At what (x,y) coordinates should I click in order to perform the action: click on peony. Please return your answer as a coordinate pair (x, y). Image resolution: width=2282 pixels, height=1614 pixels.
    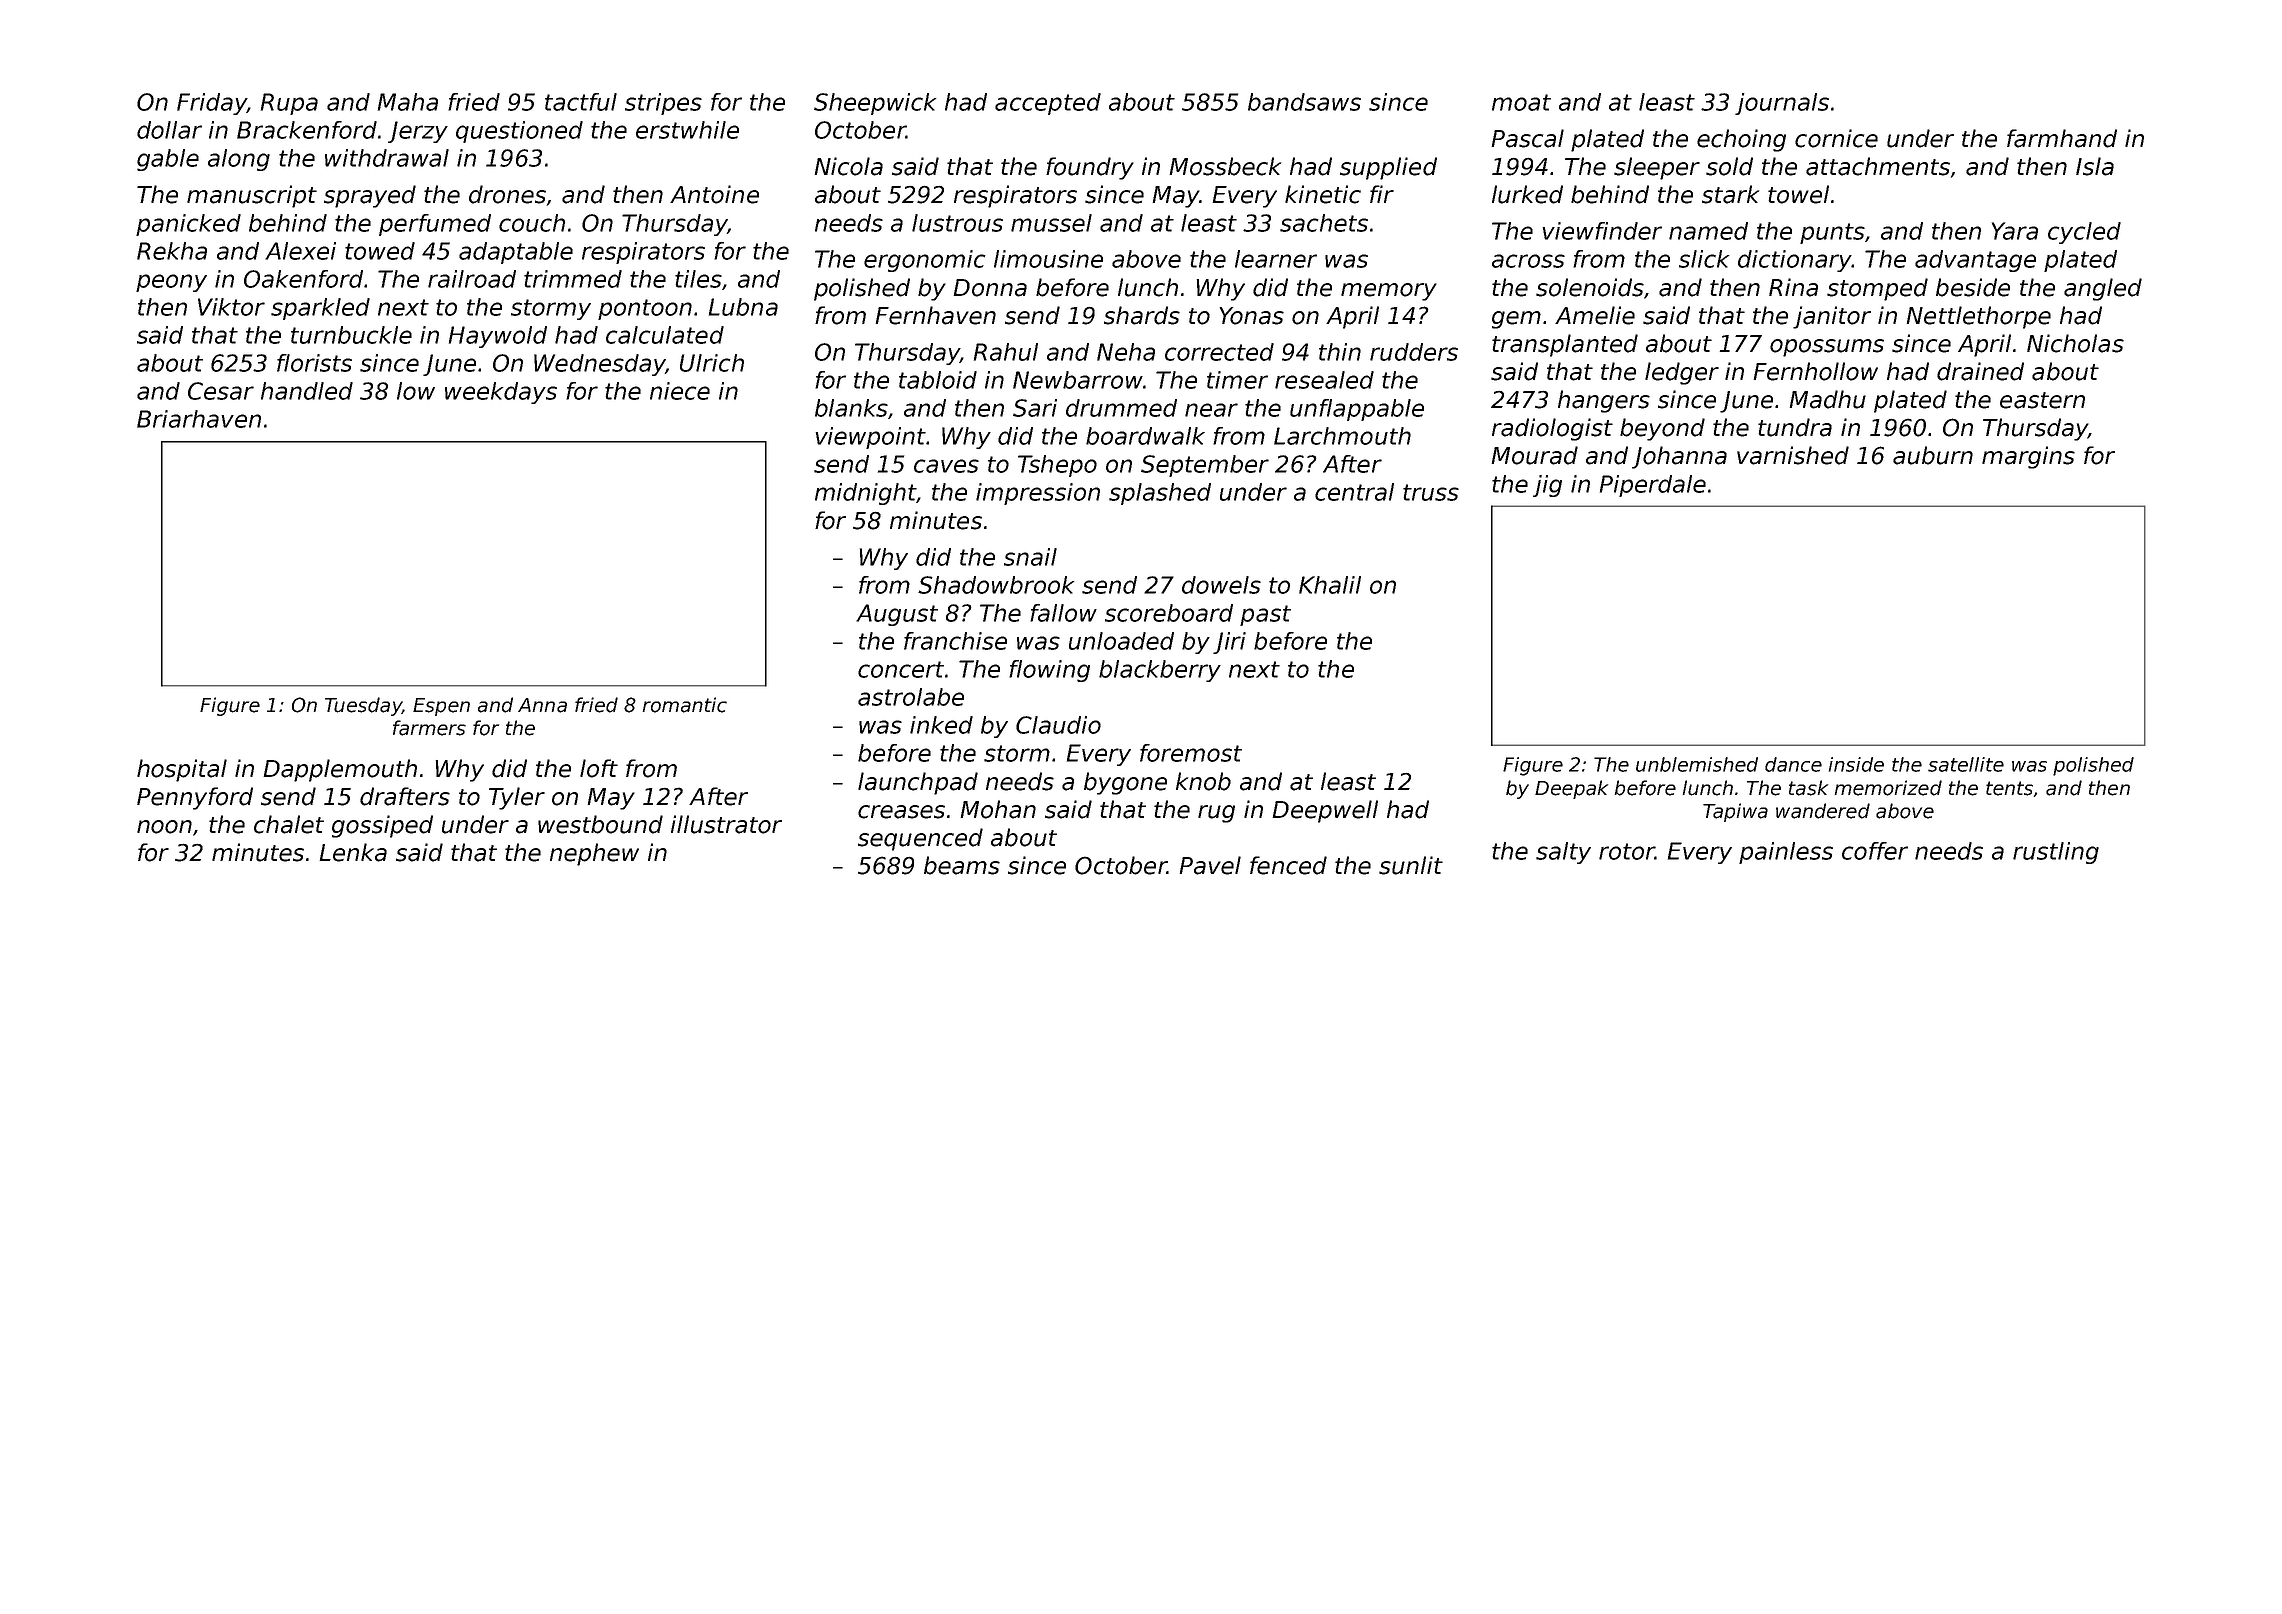
    Looking at the image, I should click on (171, 283).
